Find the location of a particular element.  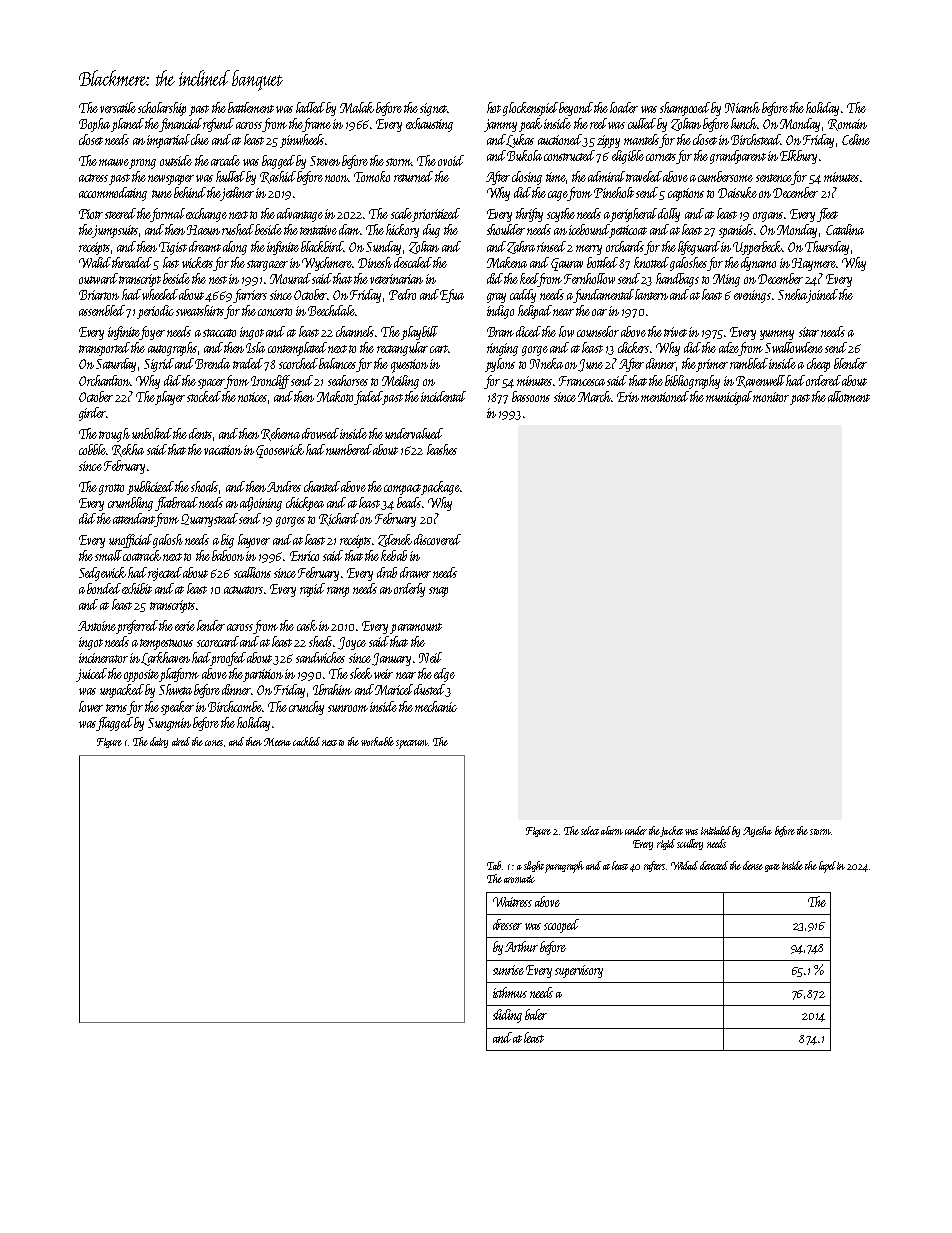

snap is located at coordinates (438, 592).
